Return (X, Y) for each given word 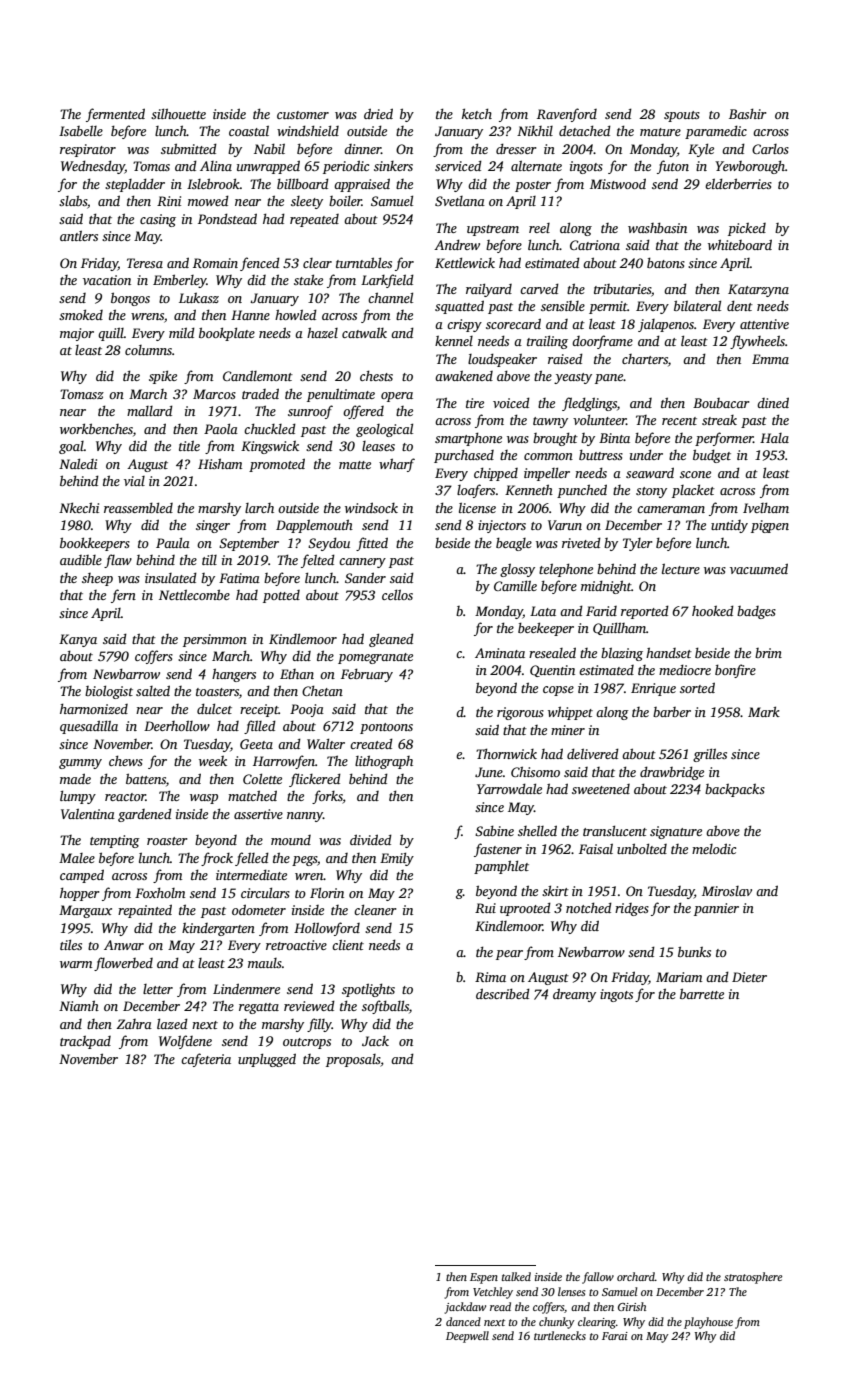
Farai (615, 1336)
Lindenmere (246, 988)
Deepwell (467, 1337)
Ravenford (567, 115)
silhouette (178, 113)
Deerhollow (177, 725)
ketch (477, 113)
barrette (702, 993)
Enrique (653, 689)
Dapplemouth (314, 526)
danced (463, 1321)
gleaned (391, 640)
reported (645, 612)
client (348, 944)
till (209, 559)
